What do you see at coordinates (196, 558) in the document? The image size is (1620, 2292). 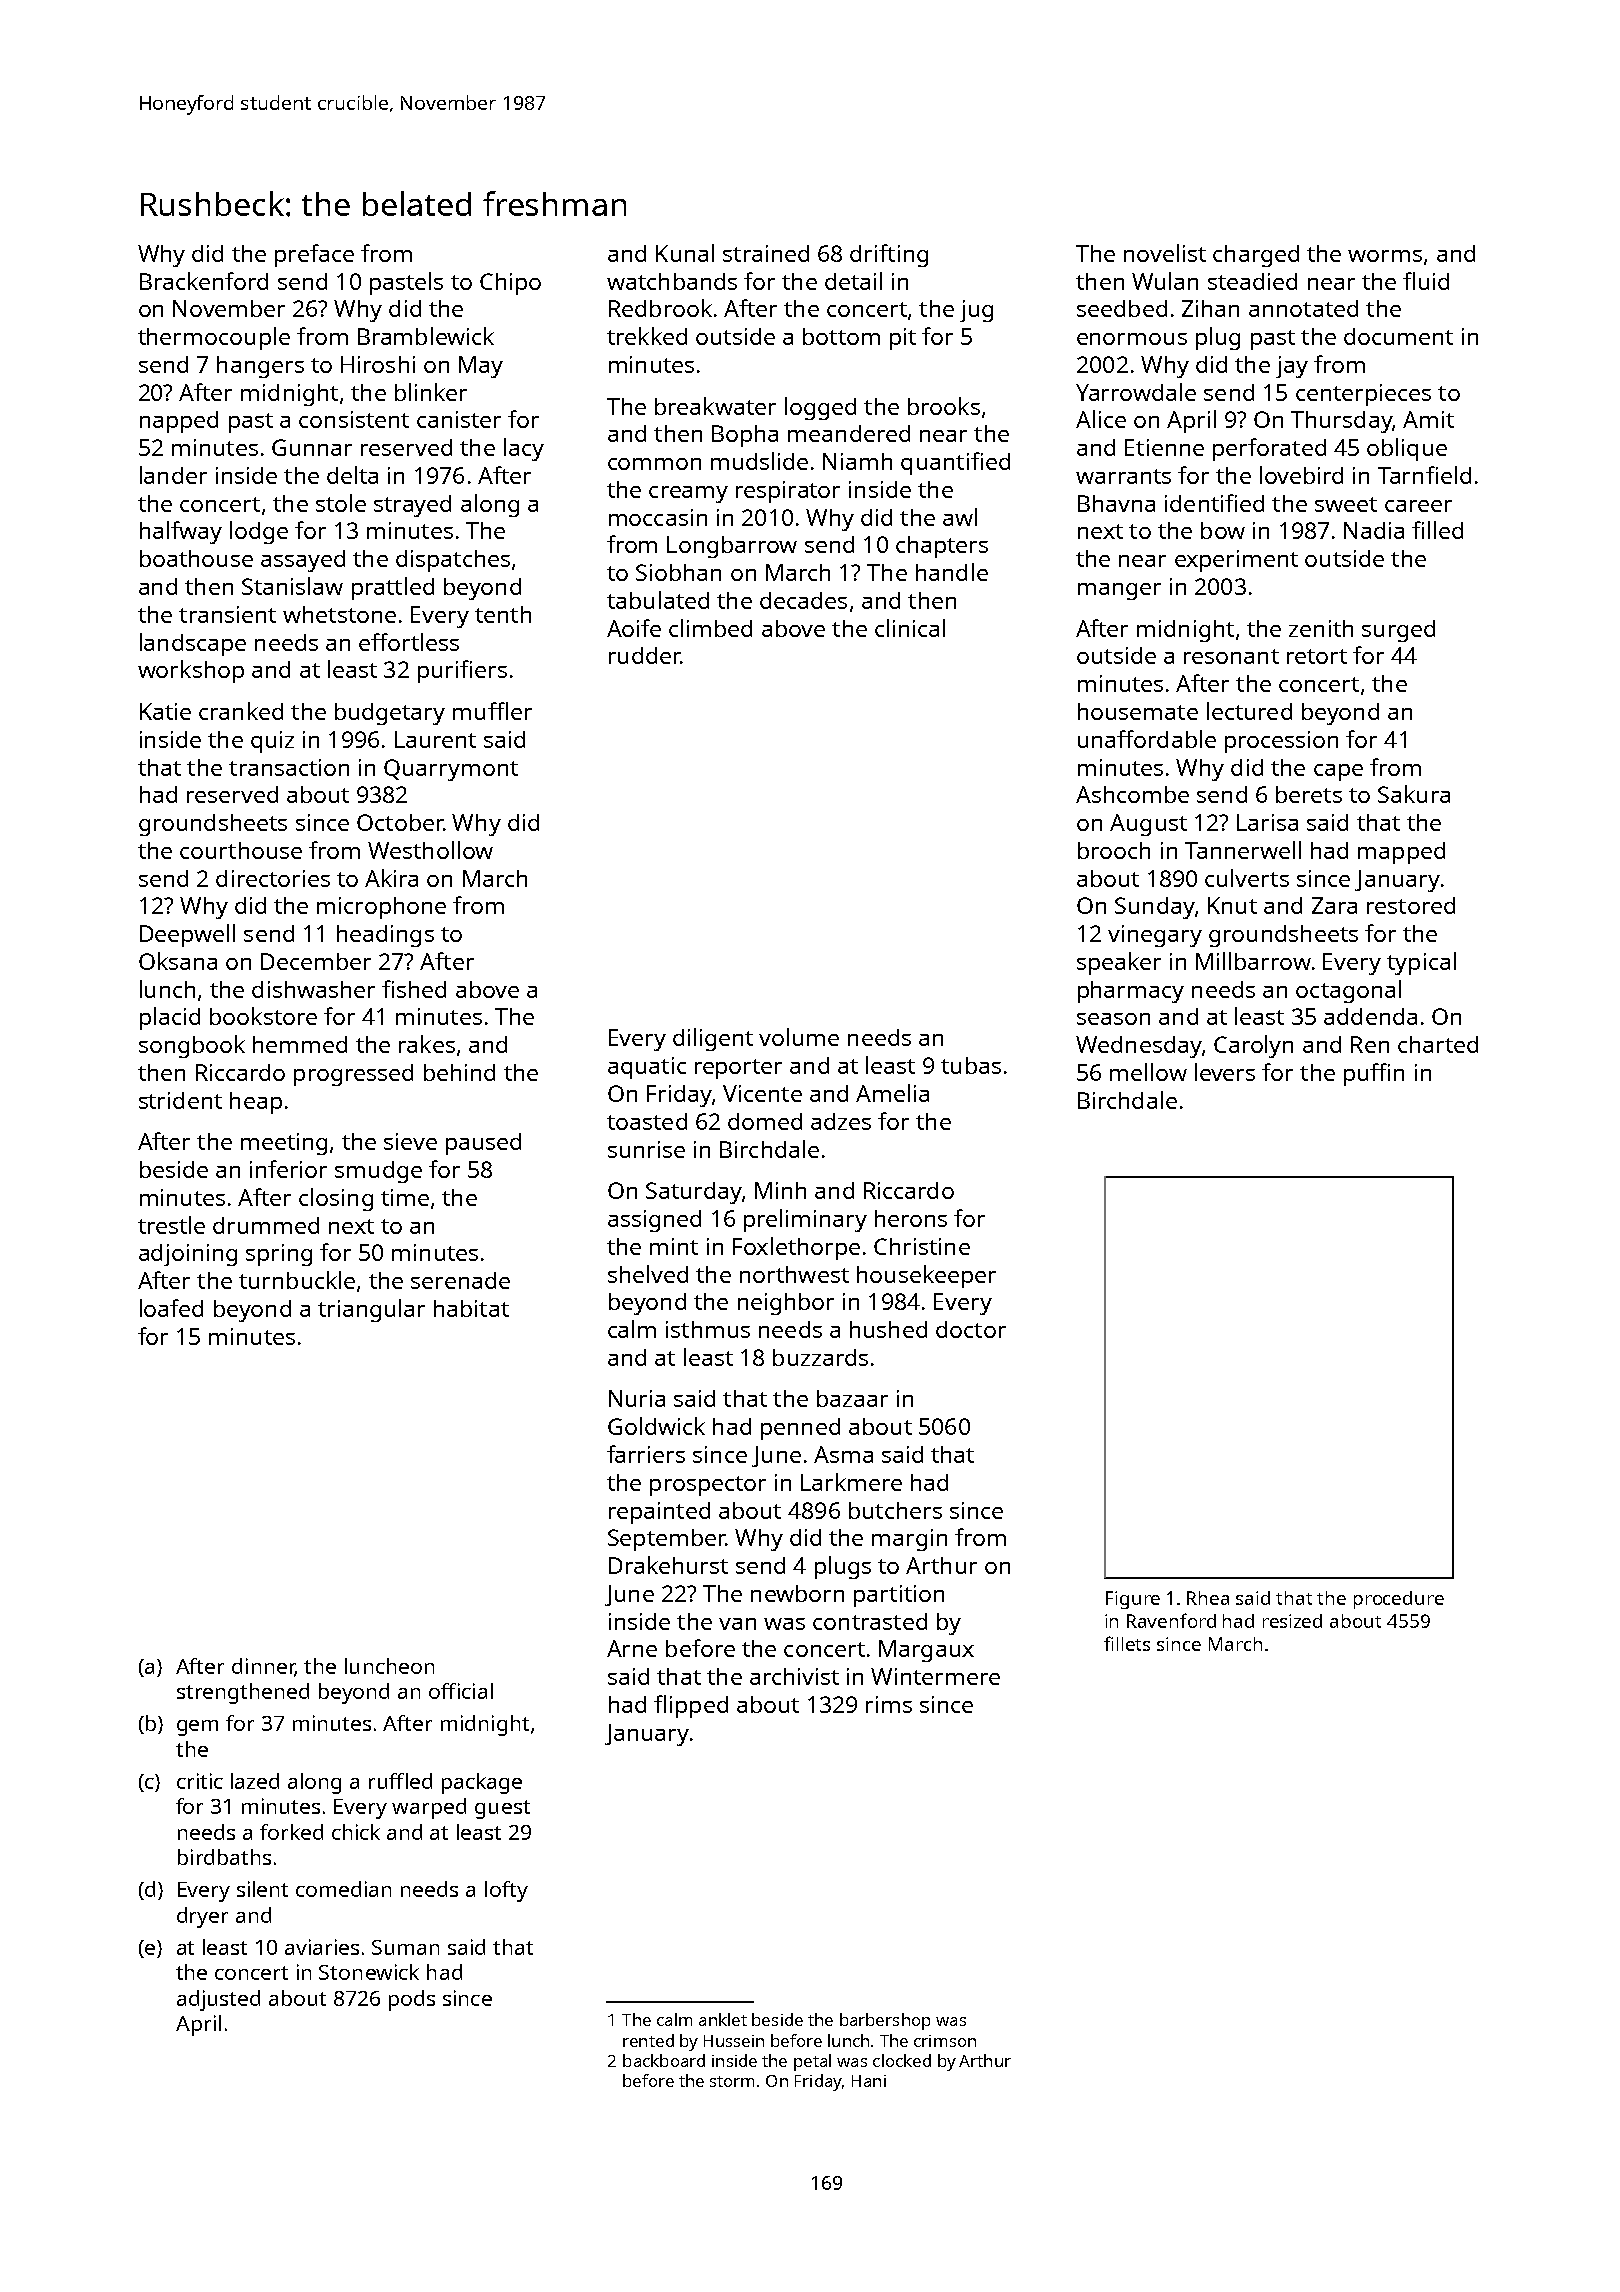 I see `boathouse` at bounding box center [196, 558].
